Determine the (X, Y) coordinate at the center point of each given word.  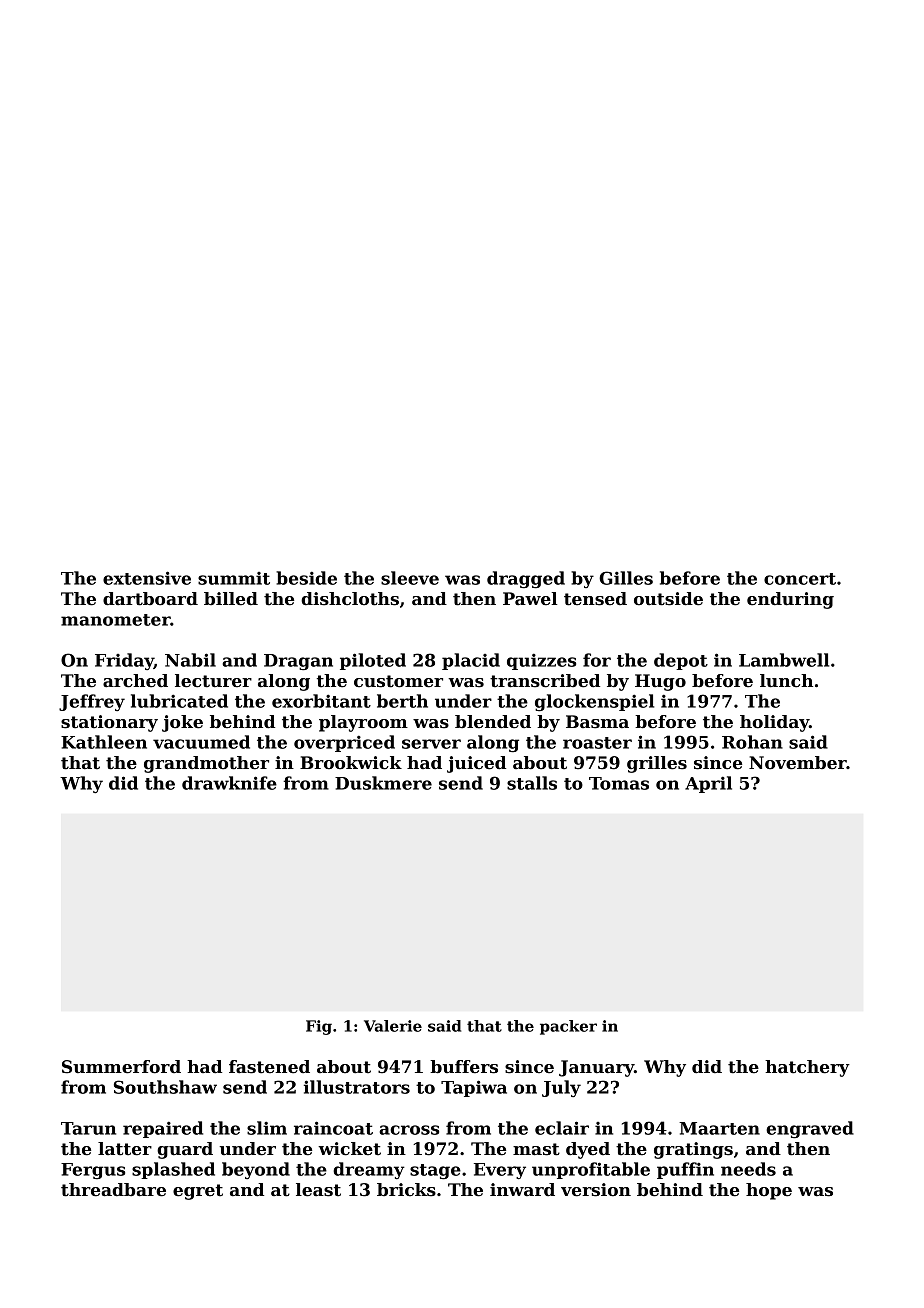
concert (800, 579)
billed (231, 599)
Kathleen (104, 742)
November (798, 763)
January (596, 1068)
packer (568, 1027)
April (708, 784)
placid (471, 661)
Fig (319, 1027)
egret (198, 1192)
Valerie (393, 1026)
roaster (597, 743)
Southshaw (165, 1087)
